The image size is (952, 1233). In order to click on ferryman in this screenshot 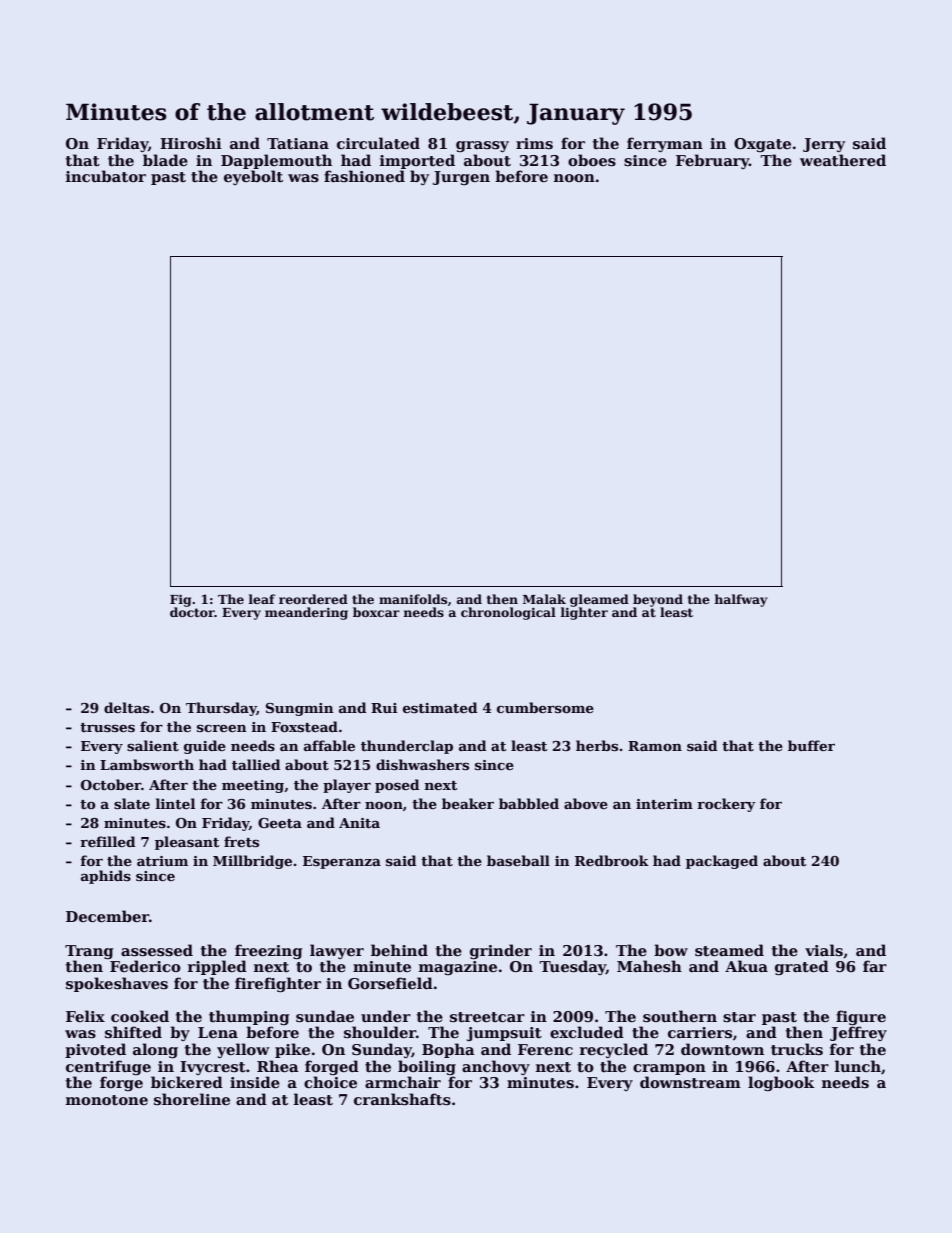, I will do `click(665, 144)`.
